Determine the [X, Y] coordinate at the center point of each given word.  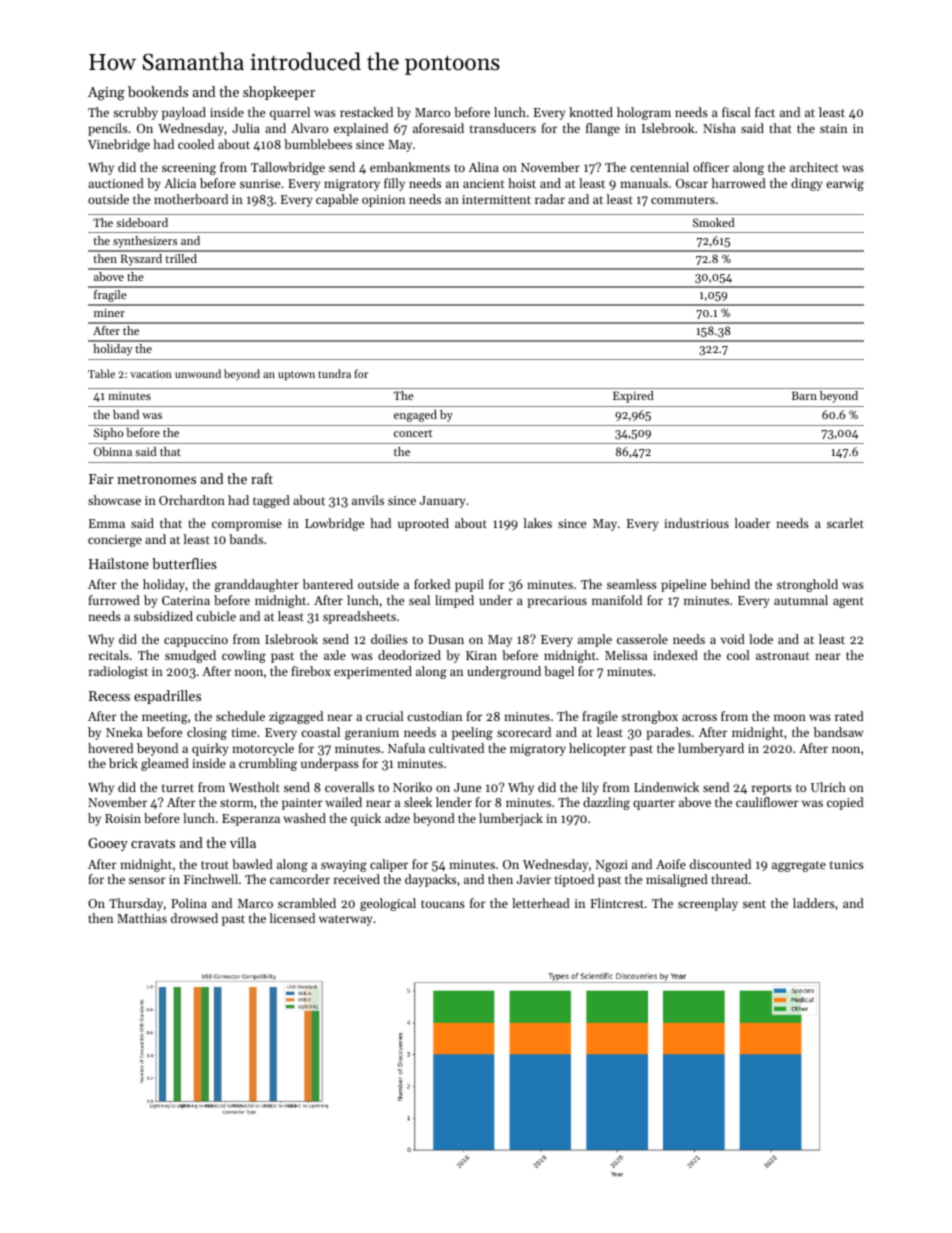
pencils [108, 129]
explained [361, 129]
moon [790, 717]
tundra [334, 373]
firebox [311, 671]
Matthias [142, 918]
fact [765, 112]
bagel [559, 672]
